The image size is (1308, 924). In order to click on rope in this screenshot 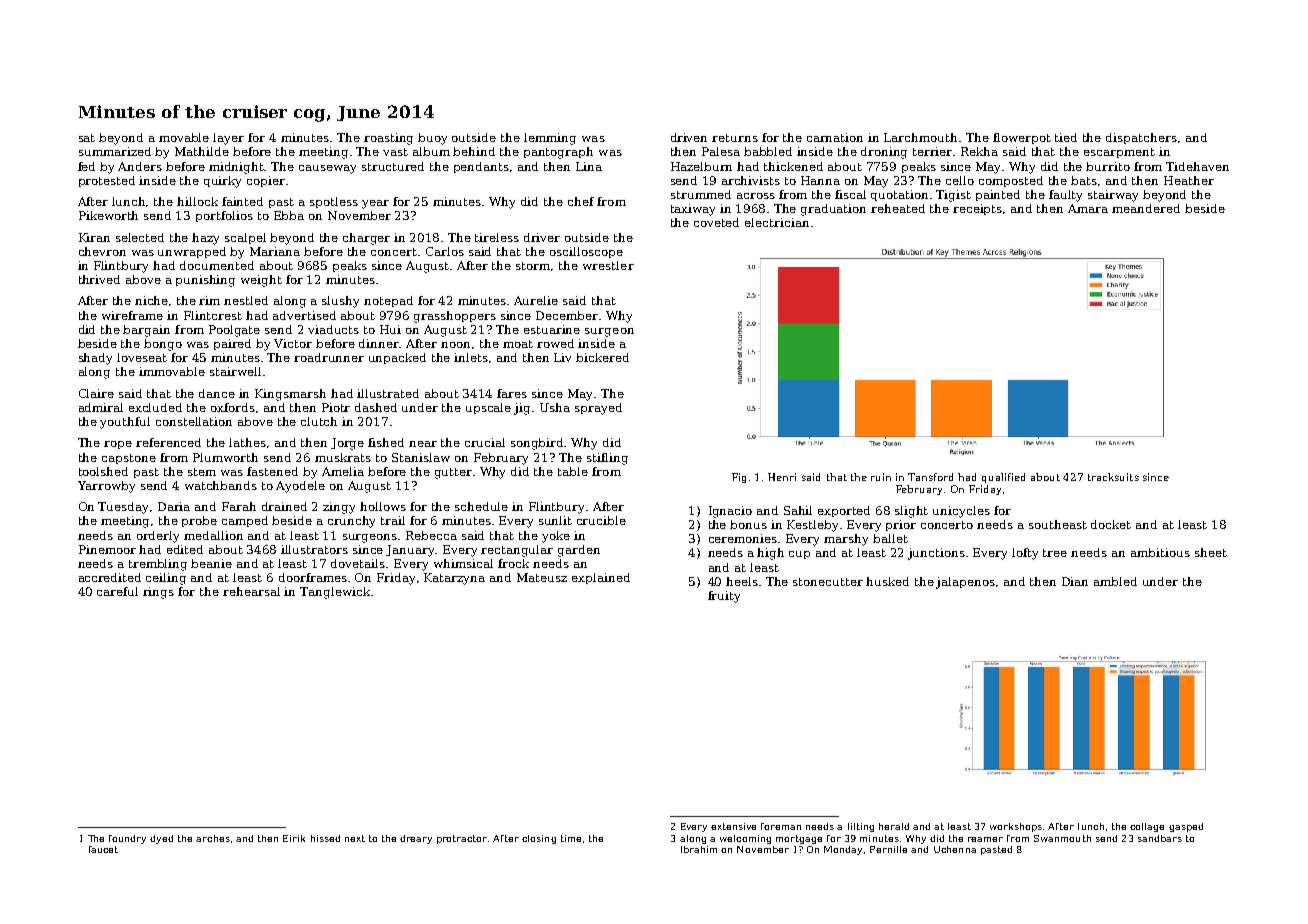, I will do `click(118, 445)`.
